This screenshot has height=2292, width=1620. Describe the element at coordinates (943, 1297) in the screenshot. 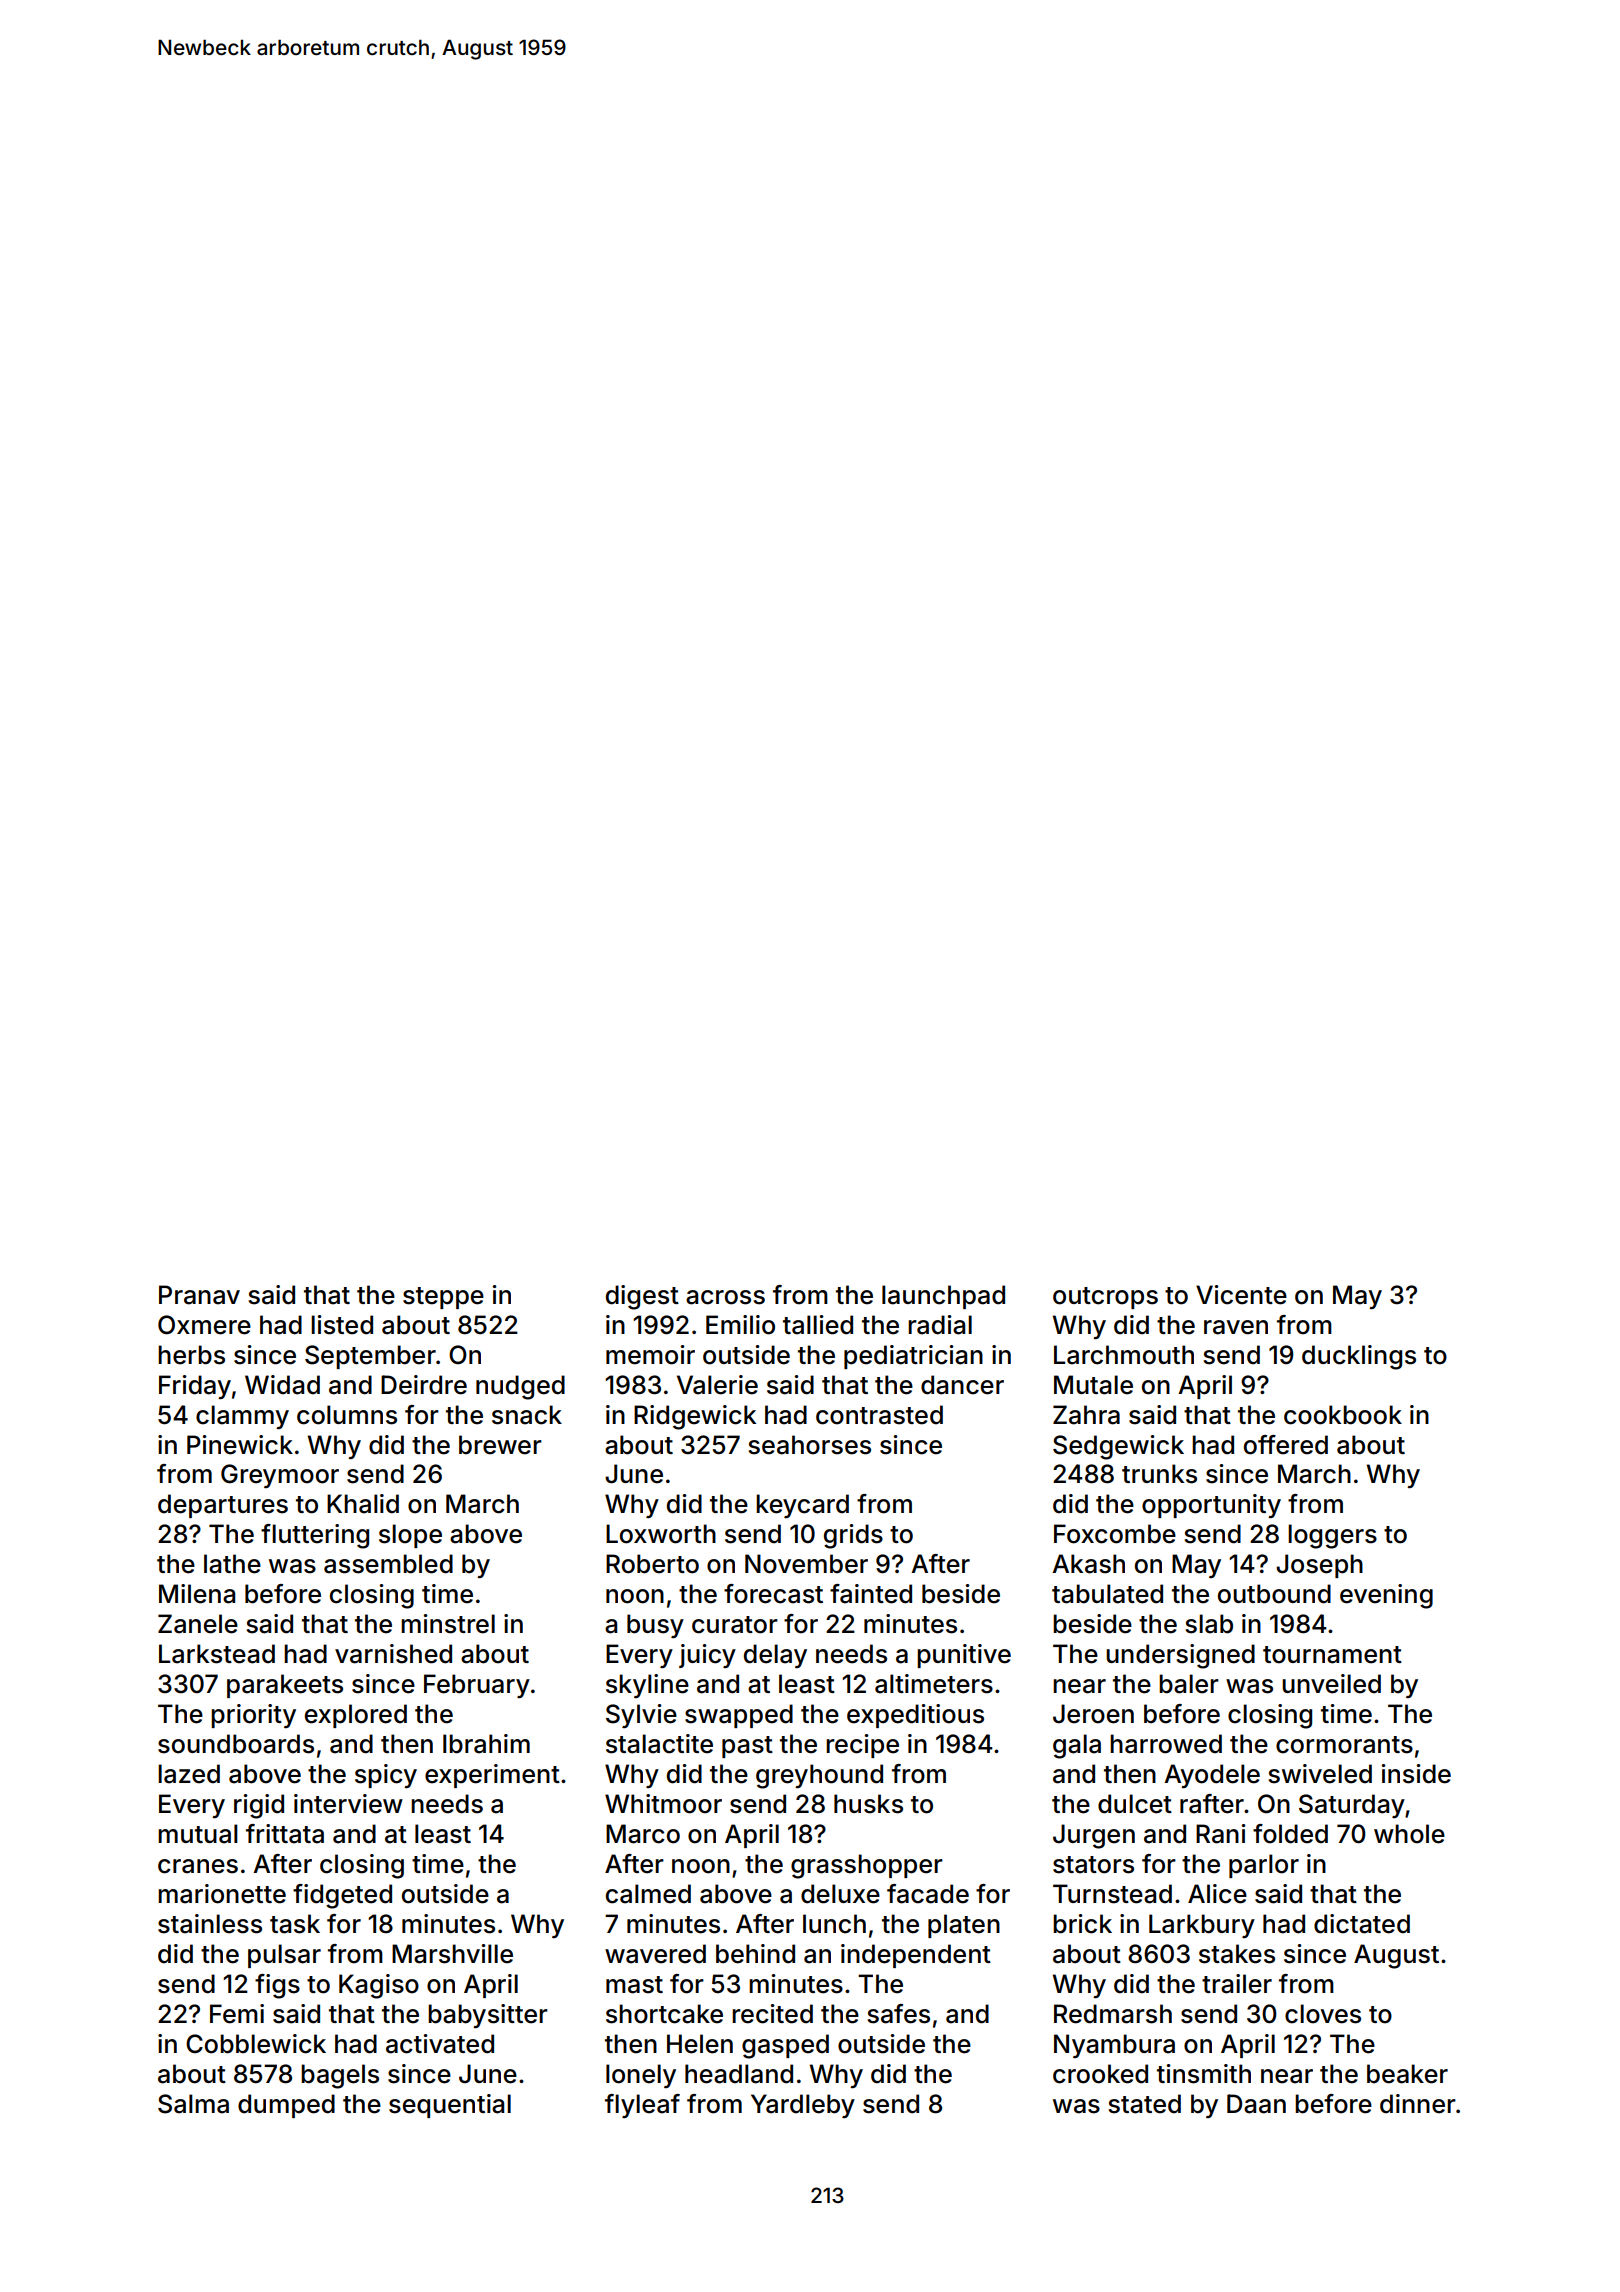

I see `launchpad` at that location.
